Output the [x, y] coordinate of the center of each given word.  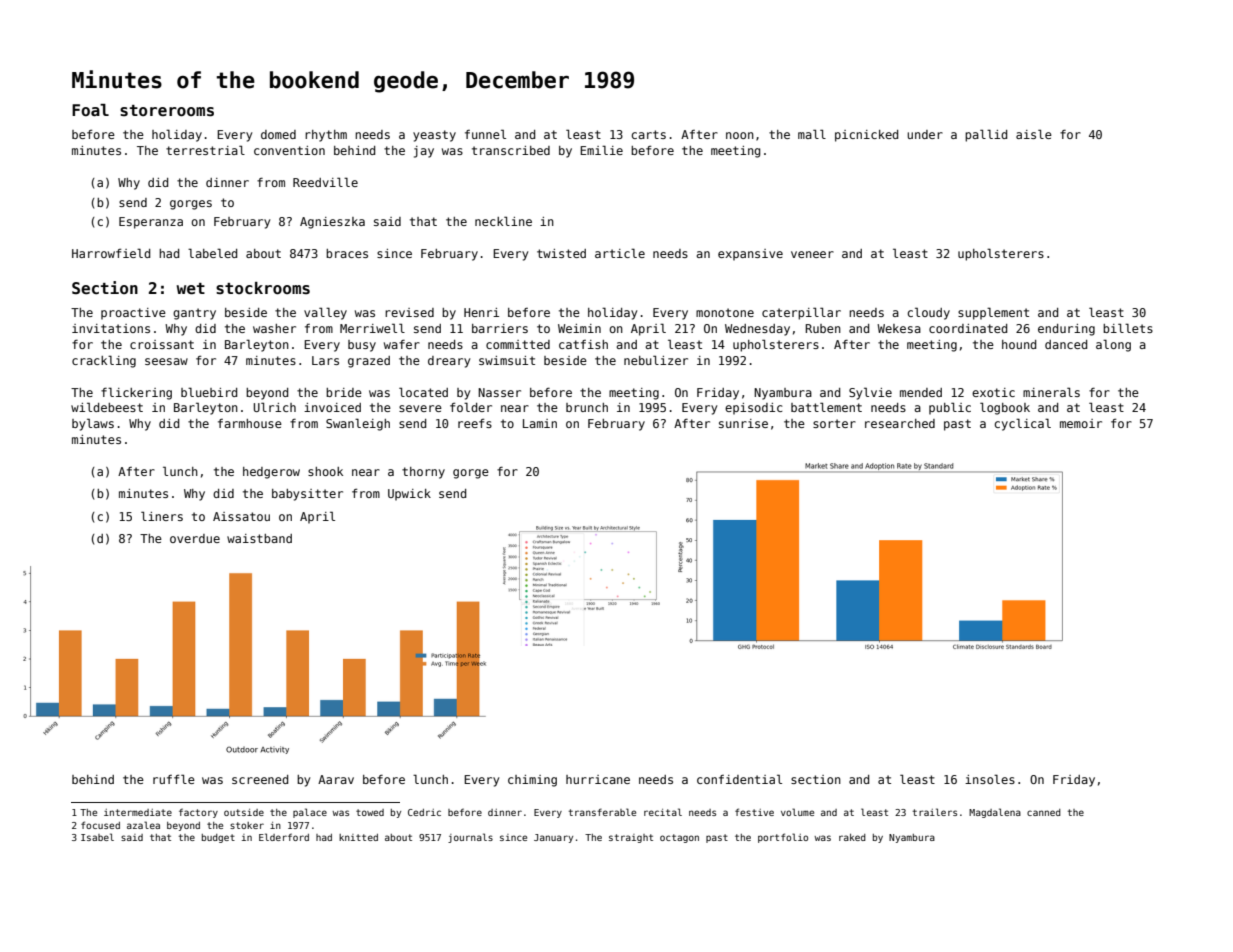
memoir [1081, 423]
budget [218, 838]
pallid [986, 135]
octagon [679, 838]
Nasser [499, 392]
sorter [834, 423]
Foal [90, 110]
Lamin [540, 423]
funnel [485, 134]
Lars [325, 360]
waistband [259, 538]
